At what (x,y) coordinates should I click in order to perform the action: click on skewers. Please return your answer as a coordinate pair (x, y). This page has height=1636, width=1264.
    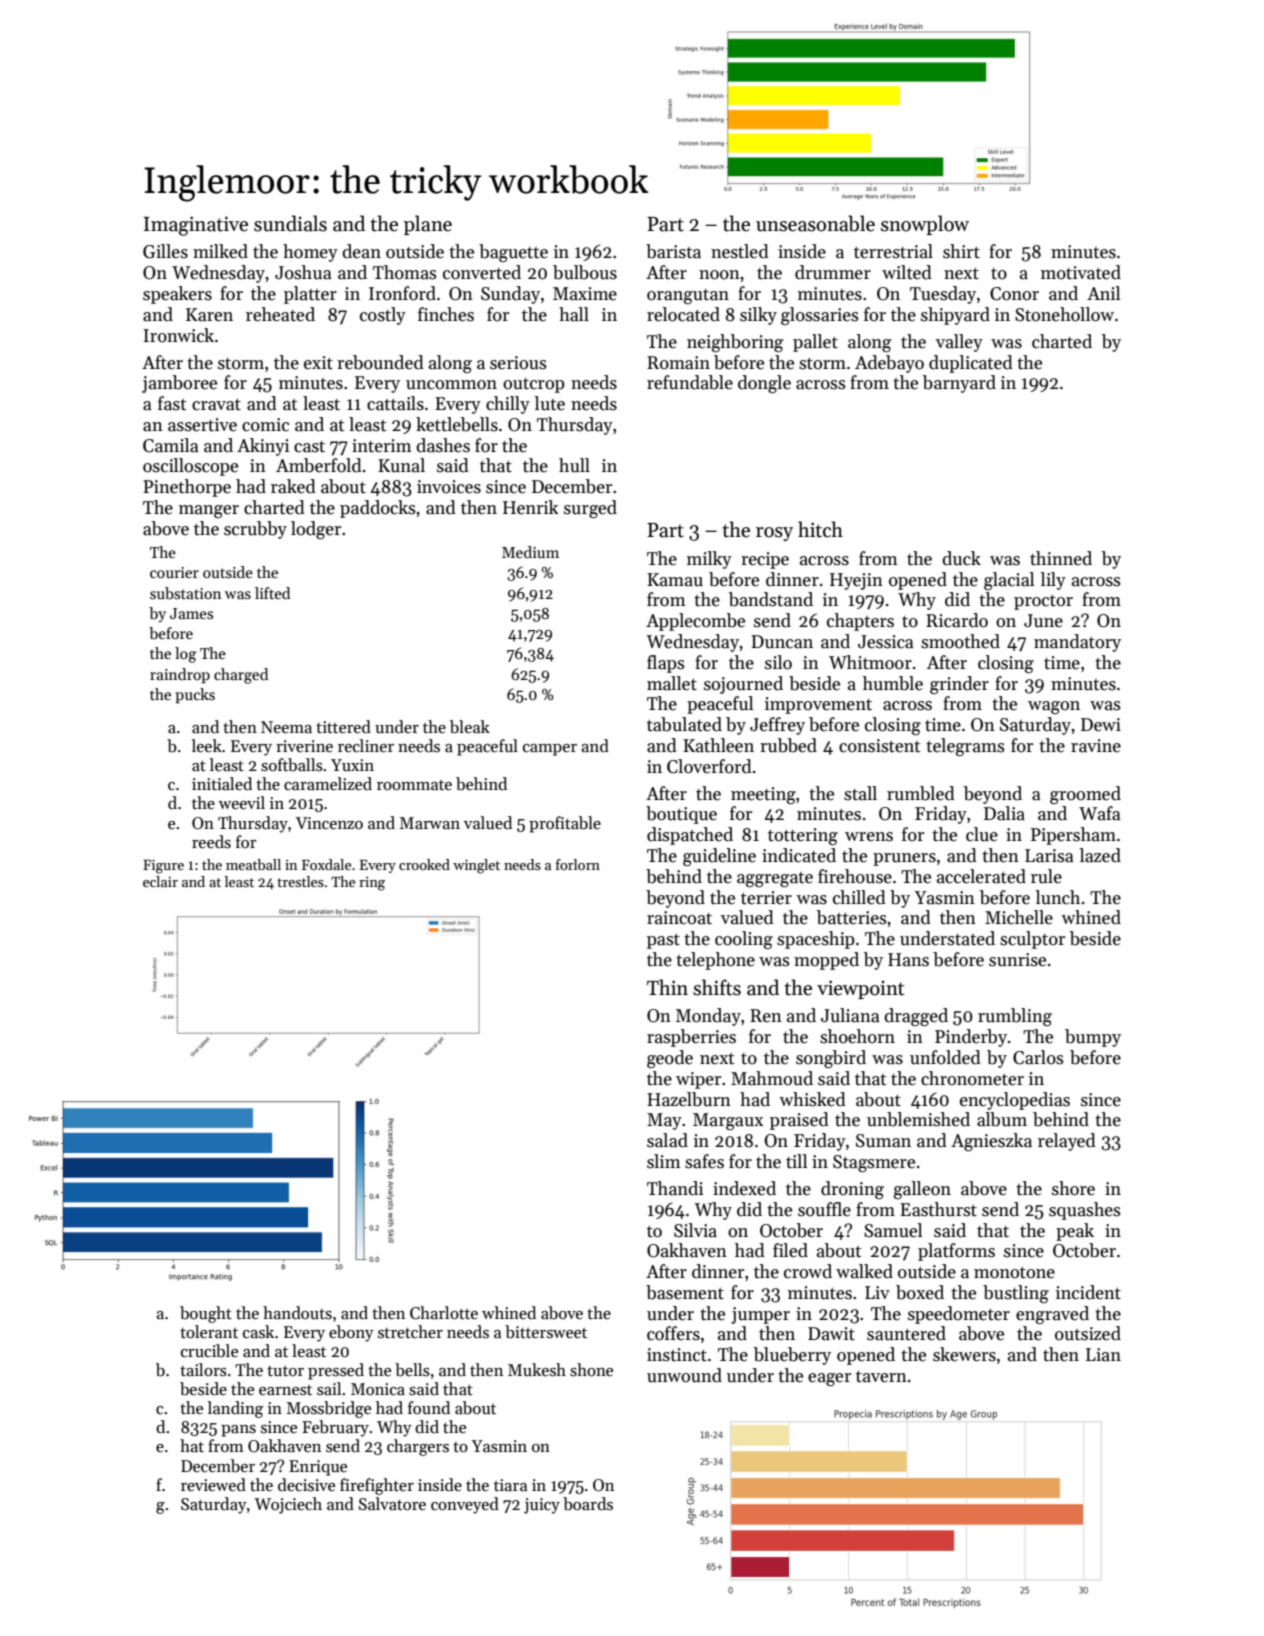
    Looking at the image, I should click on (964, 1354).
